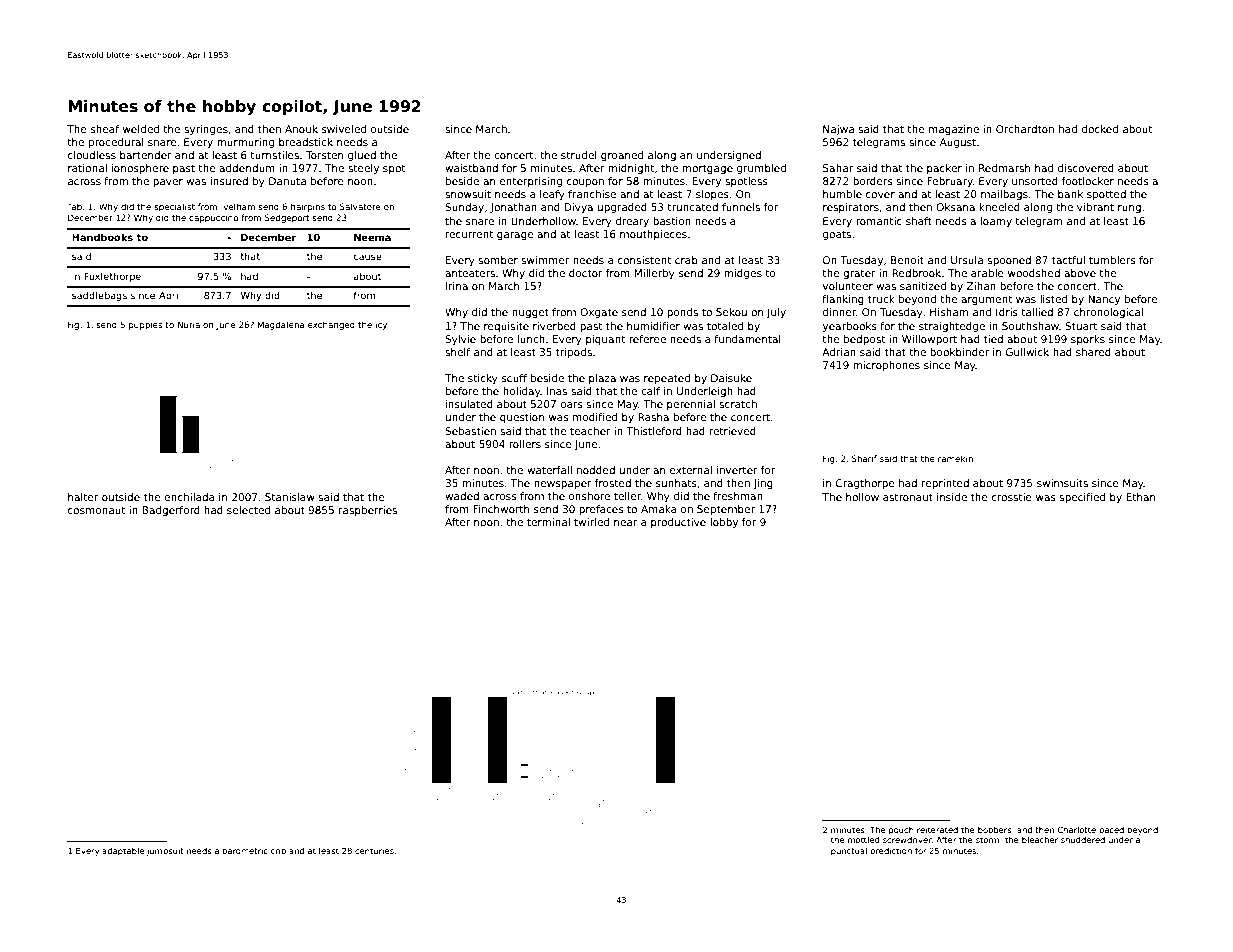  I want to click on barometric, so click(245, 851).
